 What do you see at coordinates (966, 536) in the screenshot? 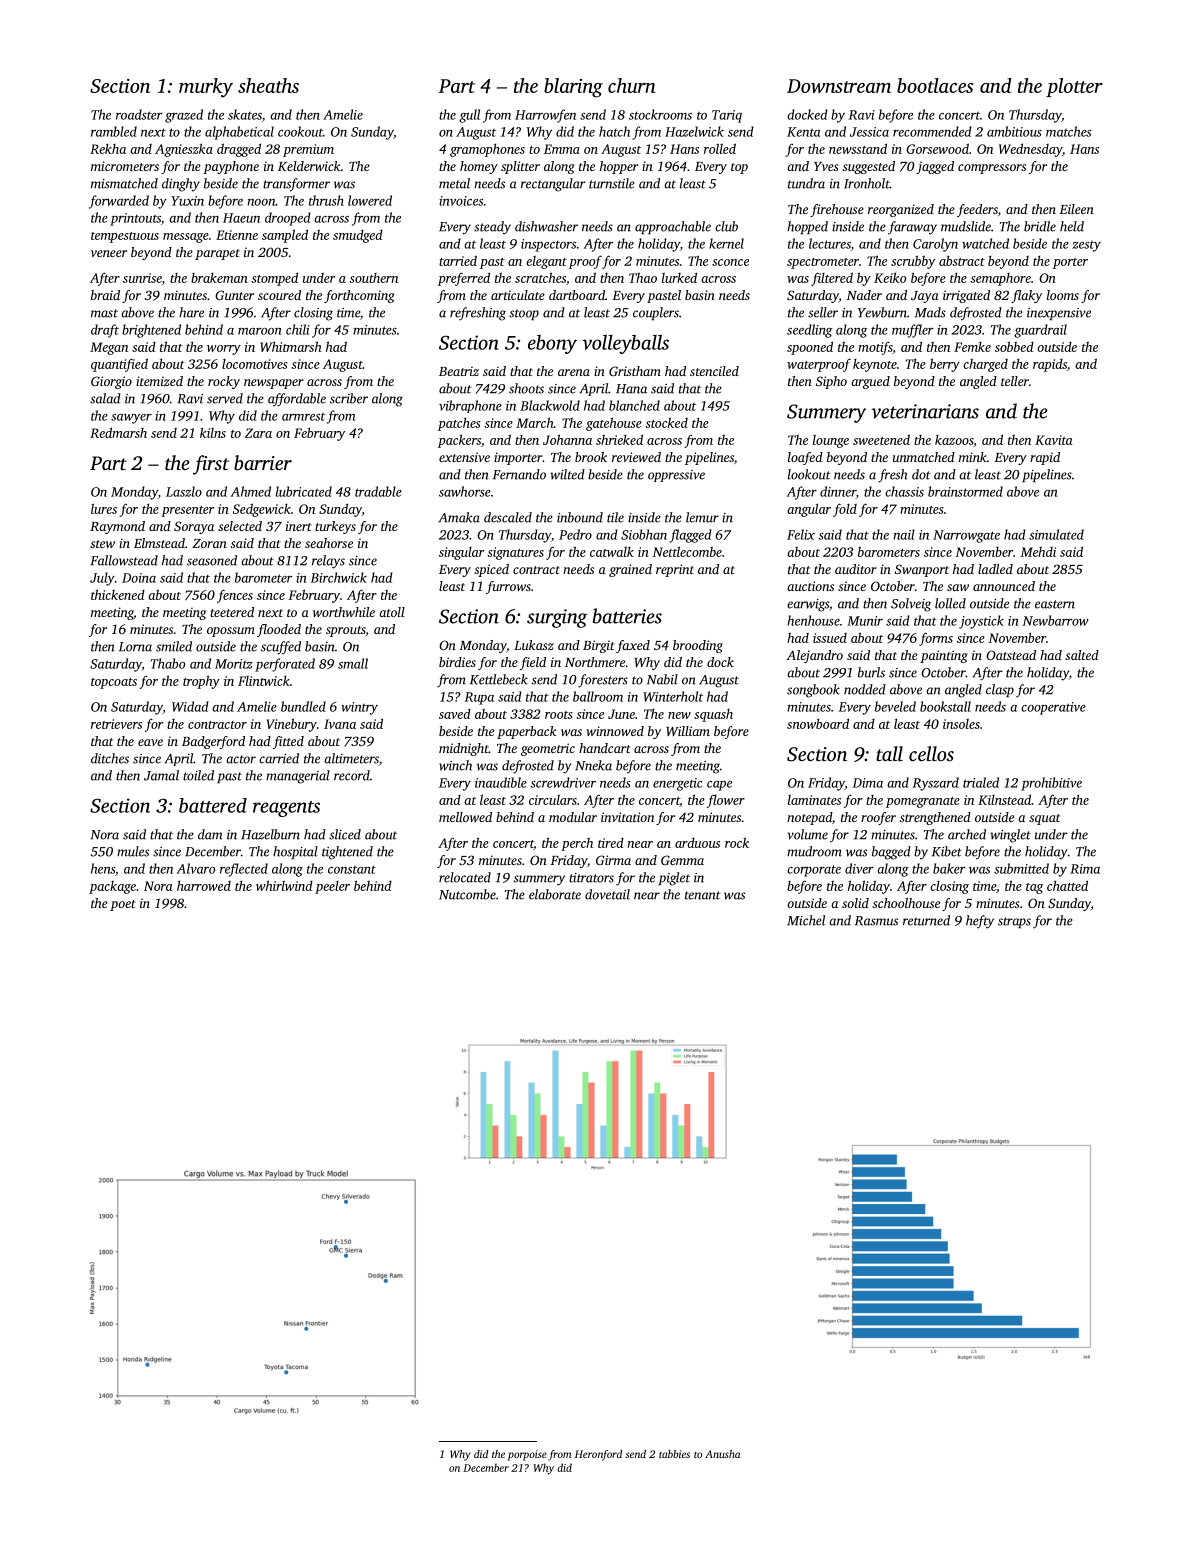
I see `Narrowgate` at bounding box center [966, 536].
